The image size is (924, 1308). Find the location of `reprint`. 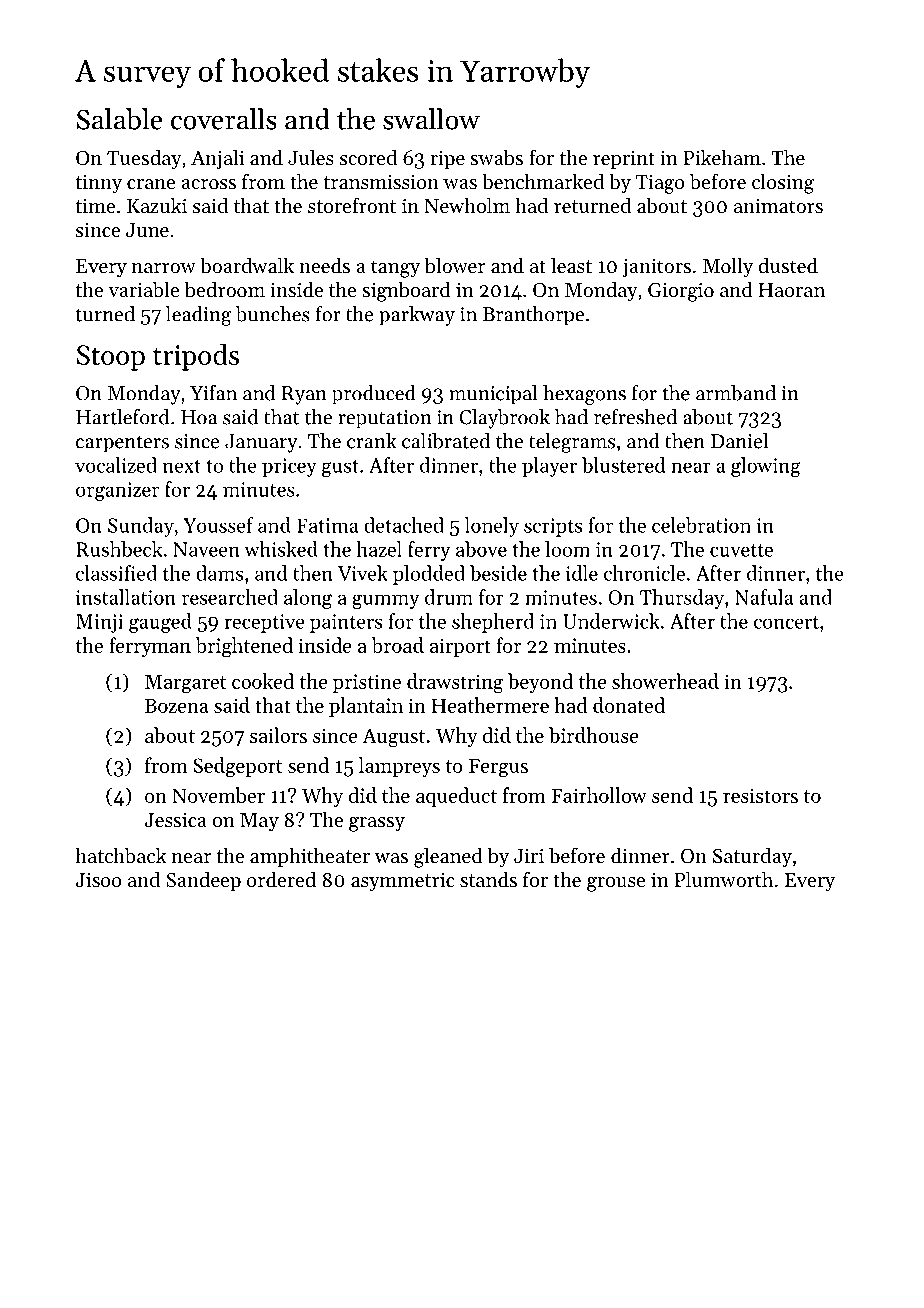

reprint is located at coordinates (624, 160).
